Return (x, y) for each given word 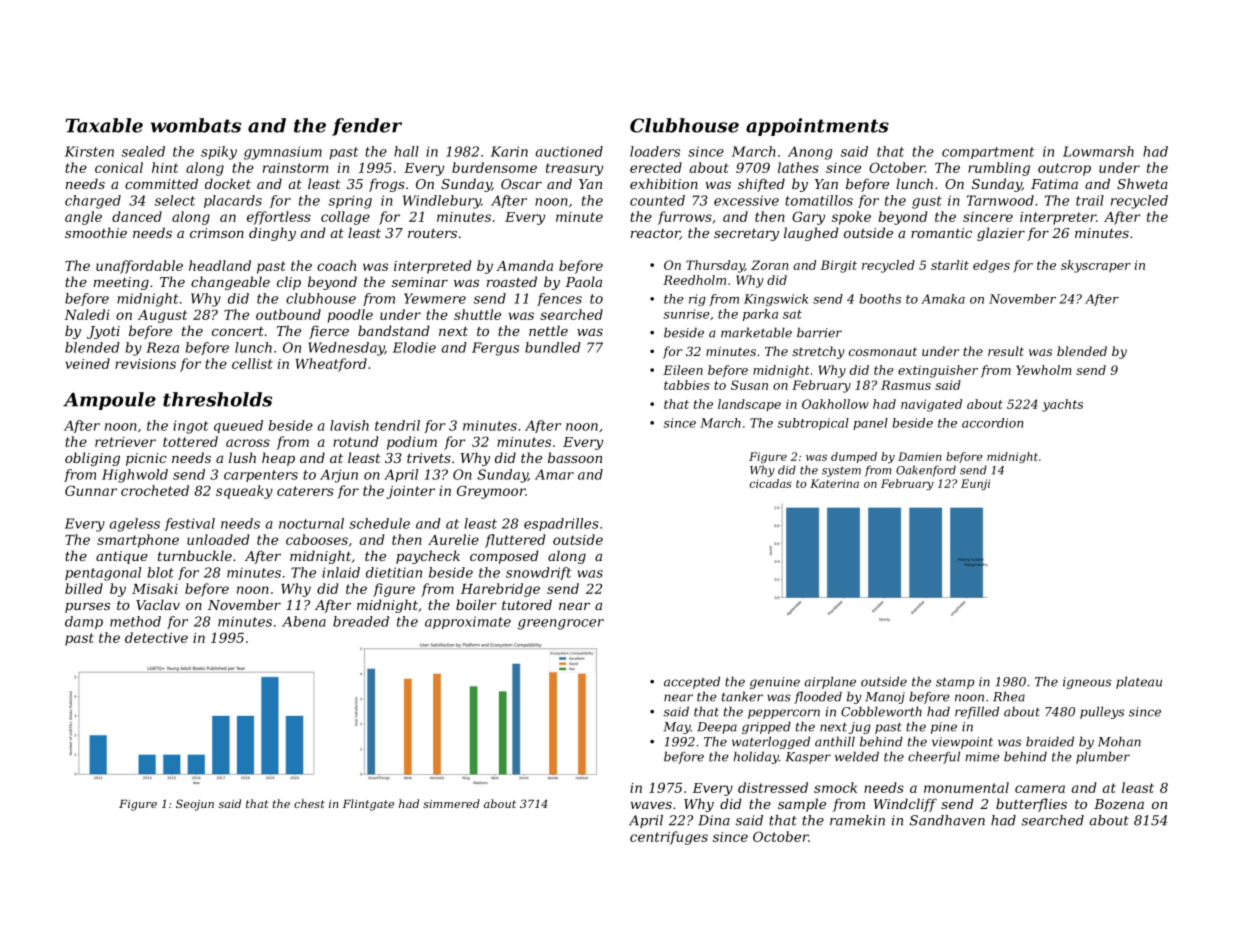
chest (309, 803)
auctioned (569, 151)
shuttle (477, 314)
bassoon (575, 457)
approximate (468, 622)
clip (289, 283)
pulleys (1102, 712)
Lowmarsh (1098, 151)
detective (156, 637)
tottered (190, 441)
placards (233, 201)
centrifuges (669, 838)
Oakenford (926, 471)
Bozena (1119, 804)
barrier (819, 332)
